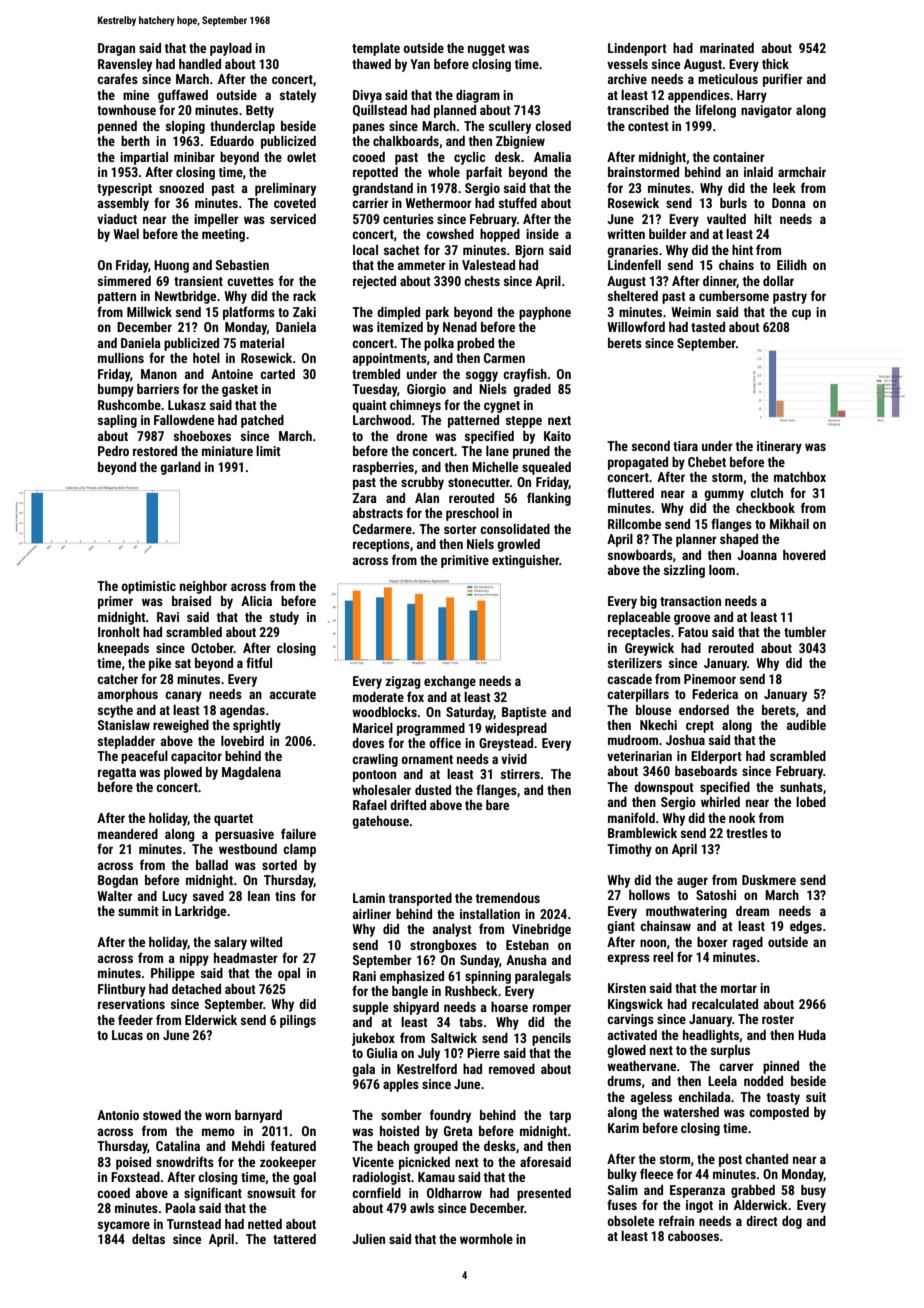 This document has width=924, height=1308. Describe the element at coordinates (490, 914) in the document. I see `installation` at that location.
